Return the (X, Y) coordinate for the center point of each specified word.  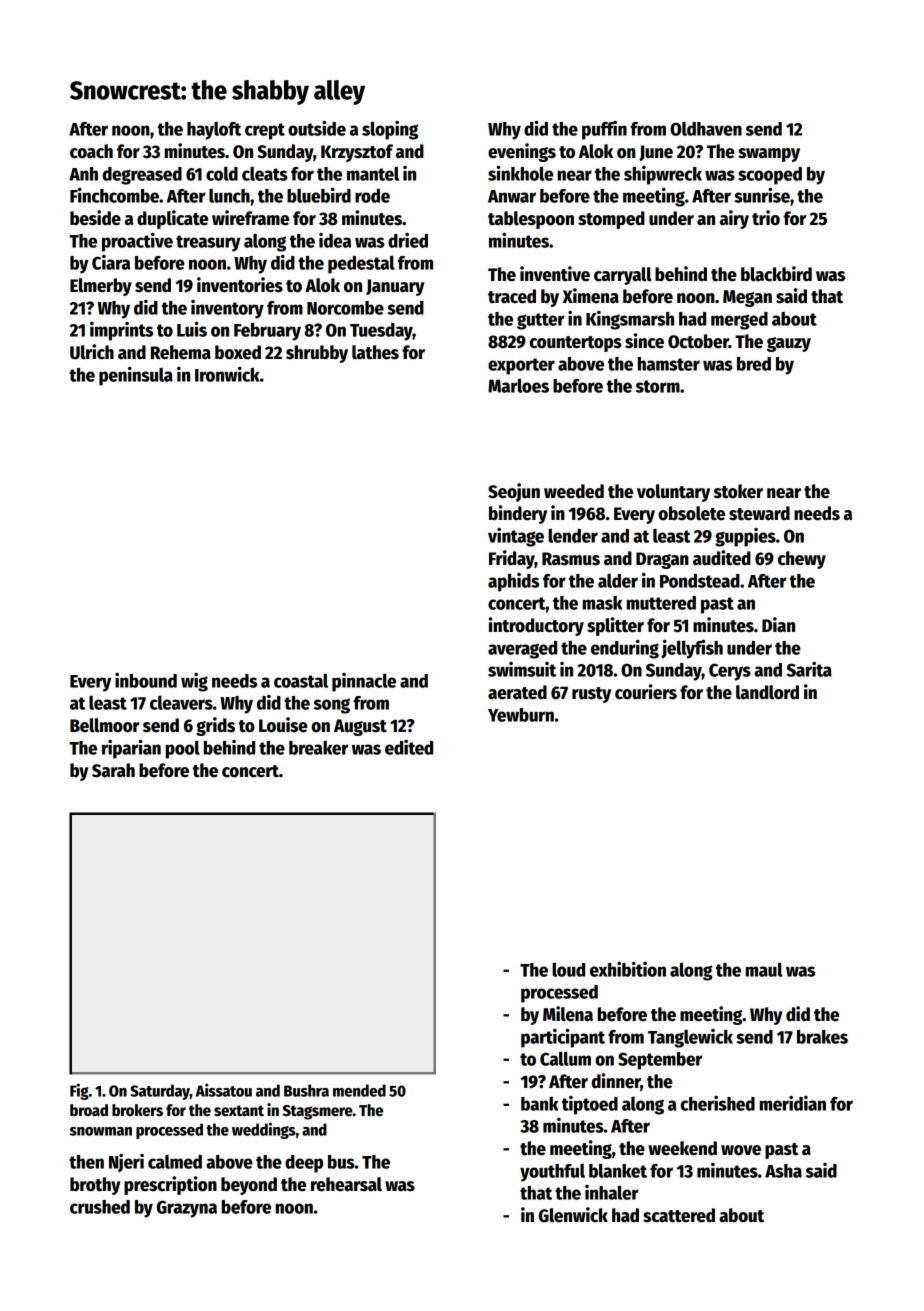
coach (91, 151)
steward (759, 513)
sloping (390, 130)
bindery (518, 514)
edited (409, 747)
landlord (767, 692)
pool (183, 749)
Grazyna (187, 1209)
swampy (769, 155)
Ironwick (227, 374)
